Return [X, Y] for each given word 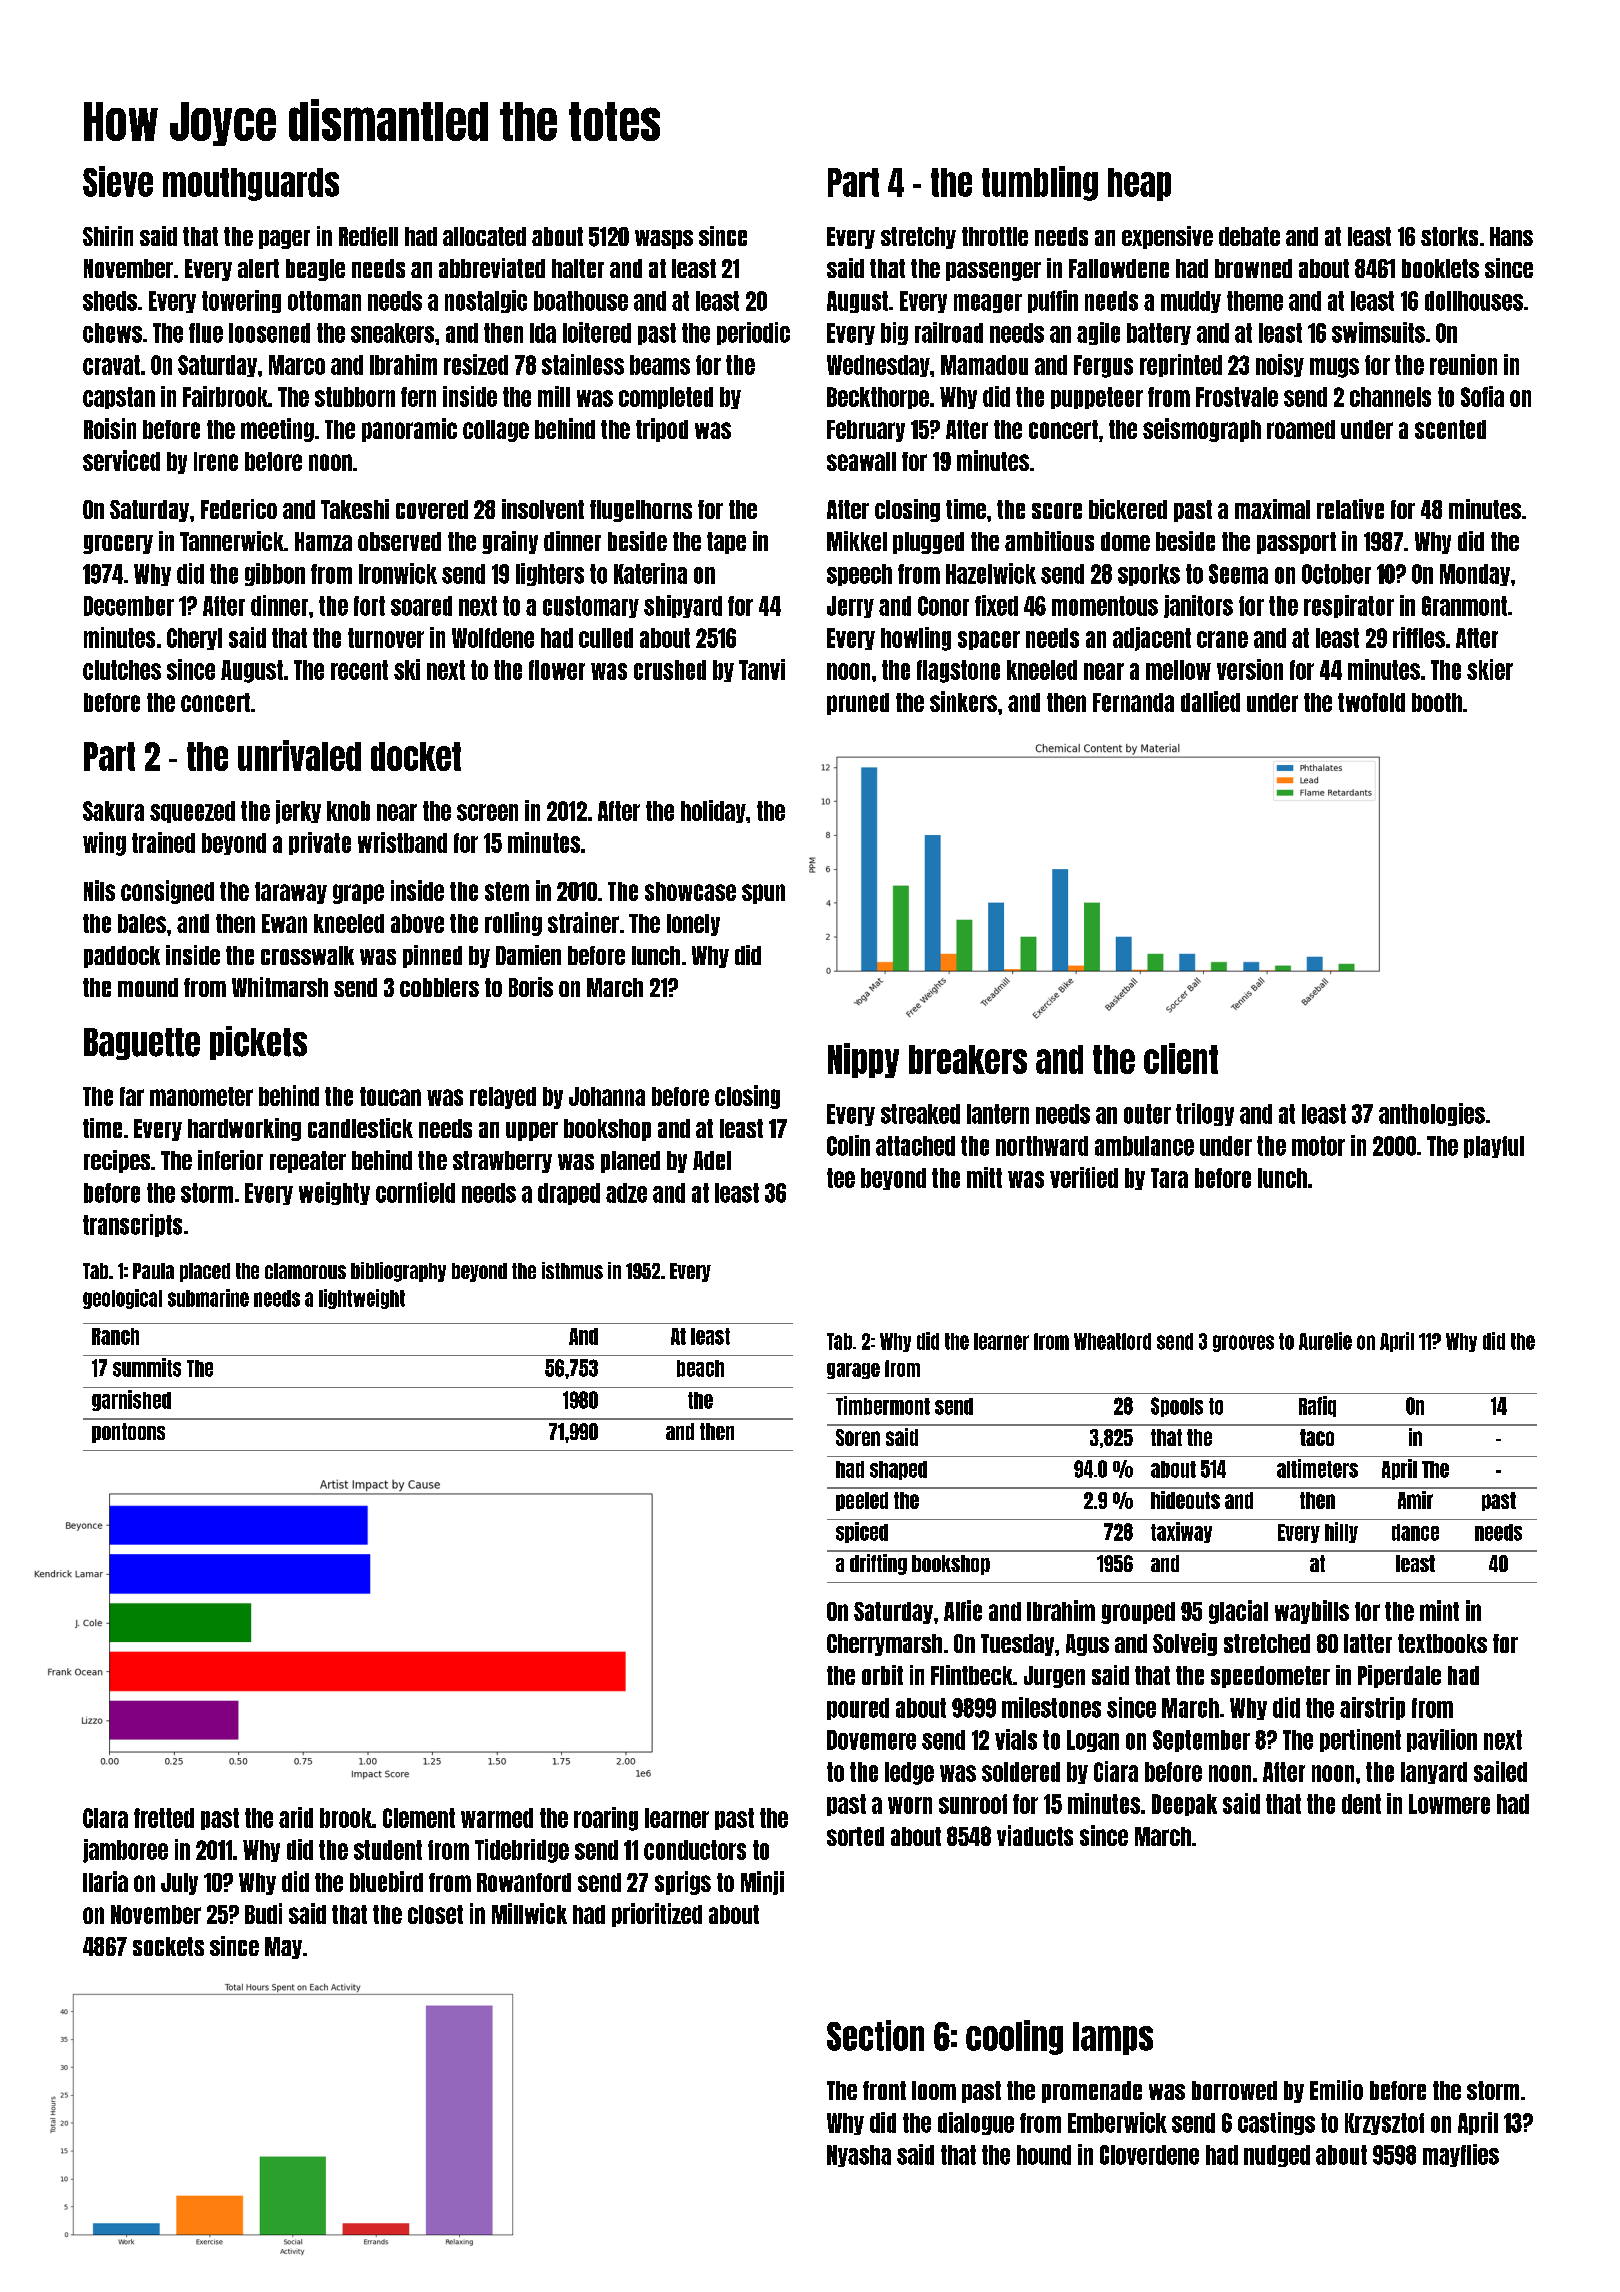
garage [853, 1371]
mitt [984, 1177]
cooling [1014, 2037]
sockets [168, 1946]
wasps [664, 239]
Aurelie [1325, 1341]
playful [1494, 1147]
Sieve [118, 181]
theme [1255, 301]
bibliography [398, 1272]
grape [358, 894]
